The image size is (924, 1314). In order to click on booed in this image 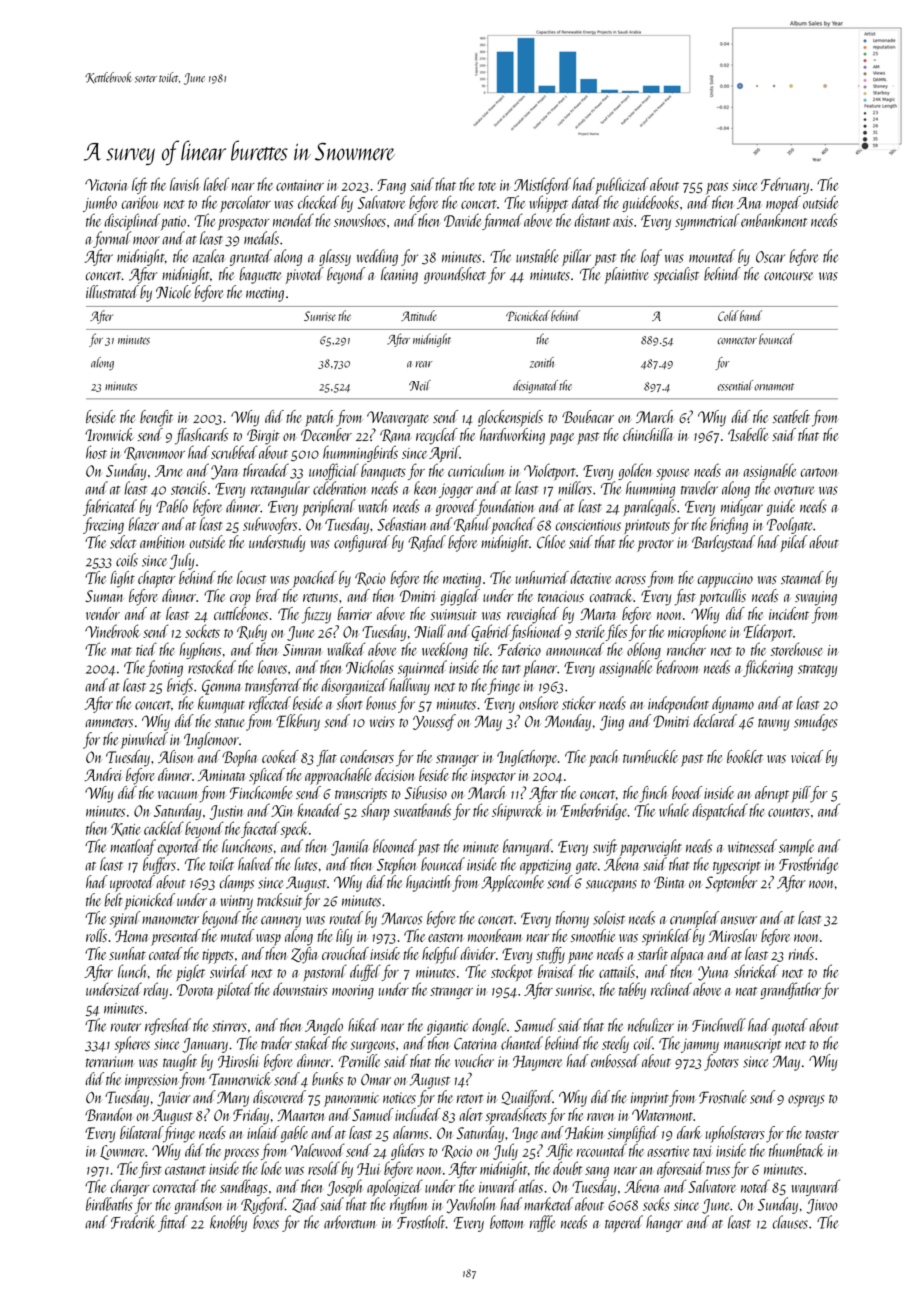, I will do `click(687, 792)`.
